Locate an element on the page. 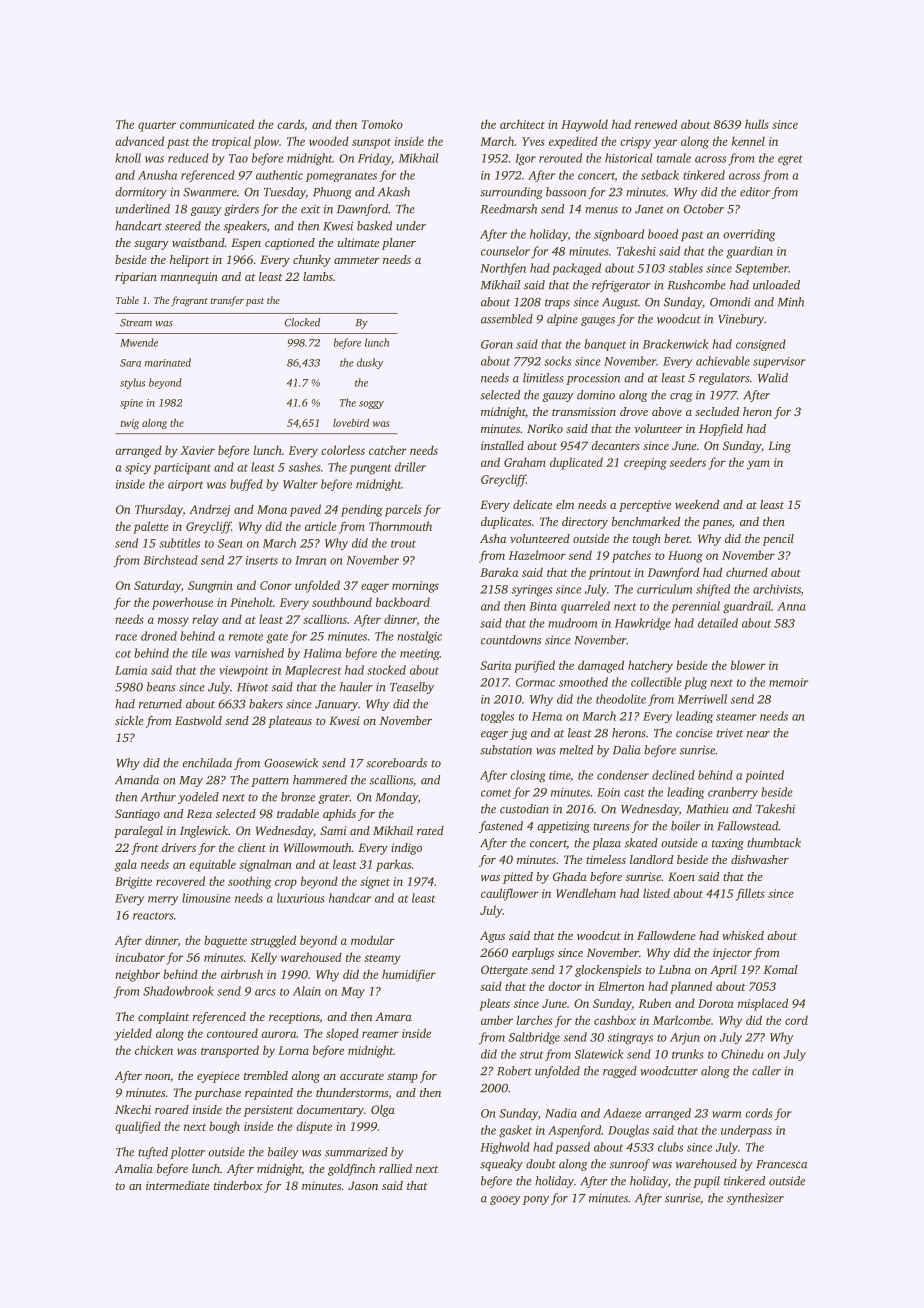  kennel is located at coordinates (748, 141).
